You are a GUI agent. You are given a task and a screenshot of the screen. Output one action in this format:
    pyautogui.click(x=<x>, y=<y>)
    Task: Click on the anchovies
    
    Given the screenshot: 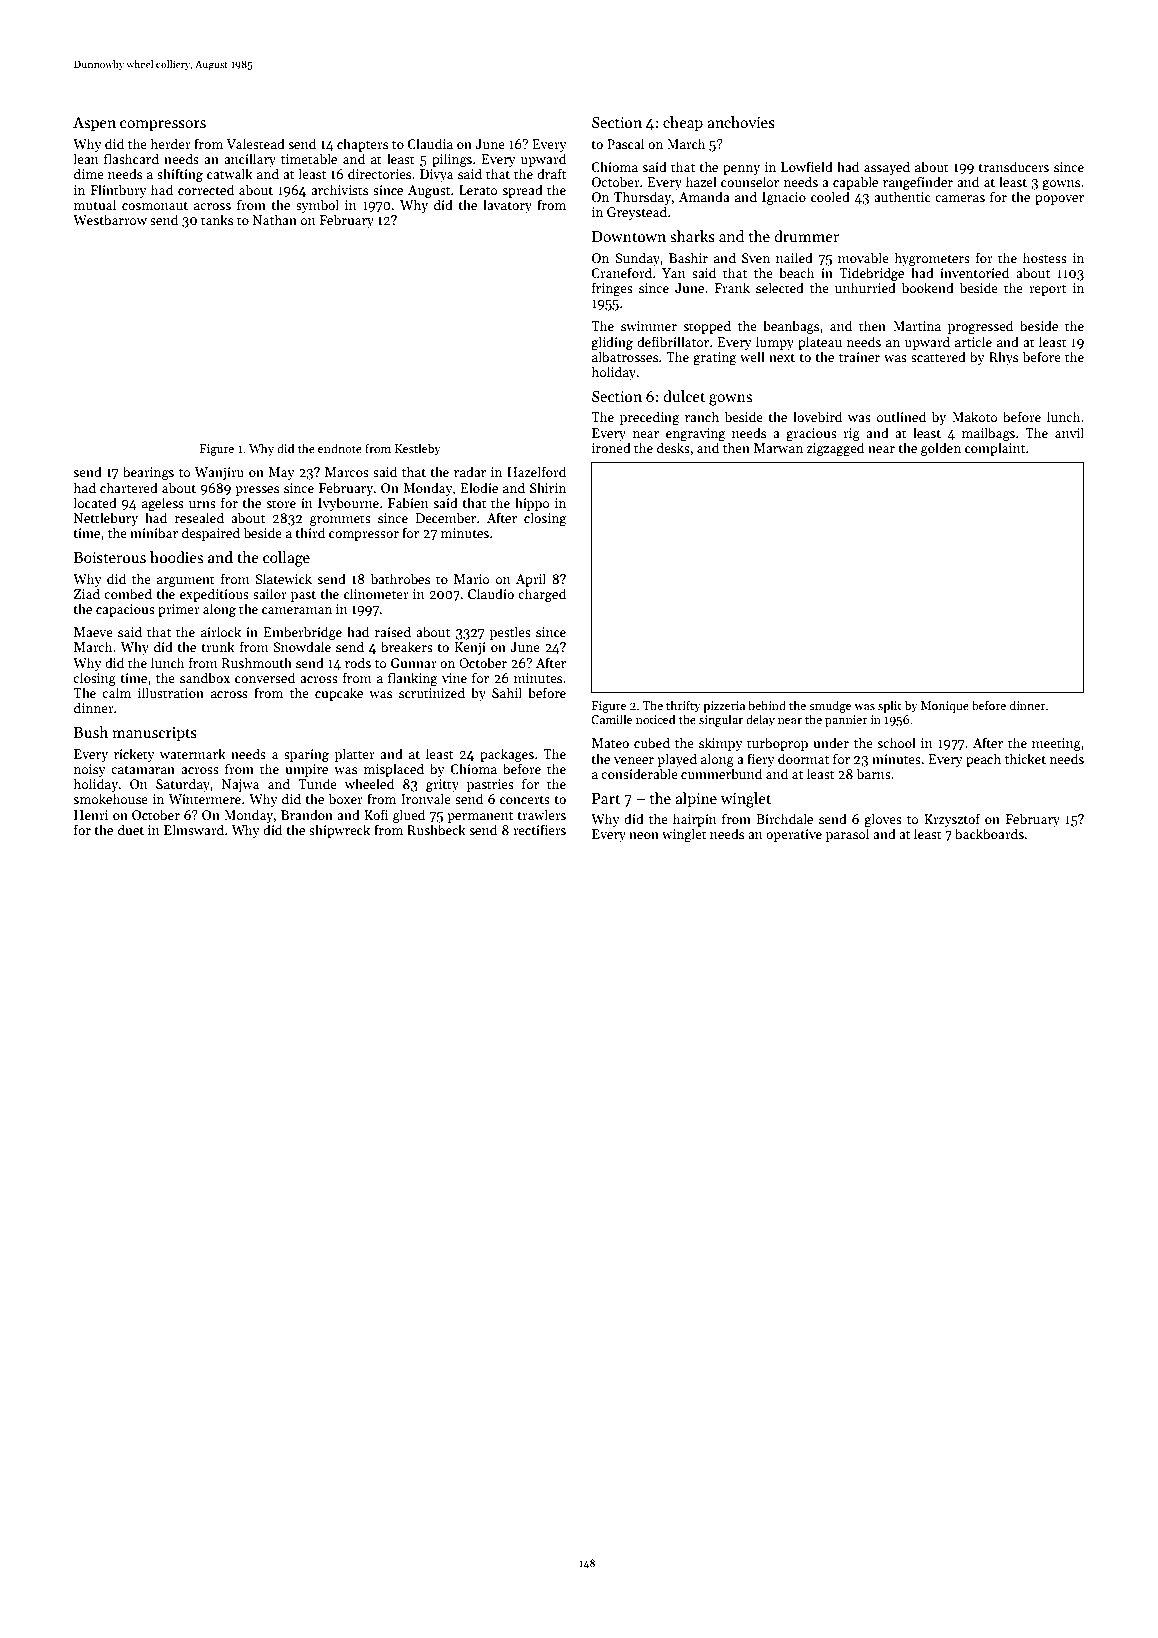 What is the action you would take?
    pyautogui.click(x=741, y=122)
